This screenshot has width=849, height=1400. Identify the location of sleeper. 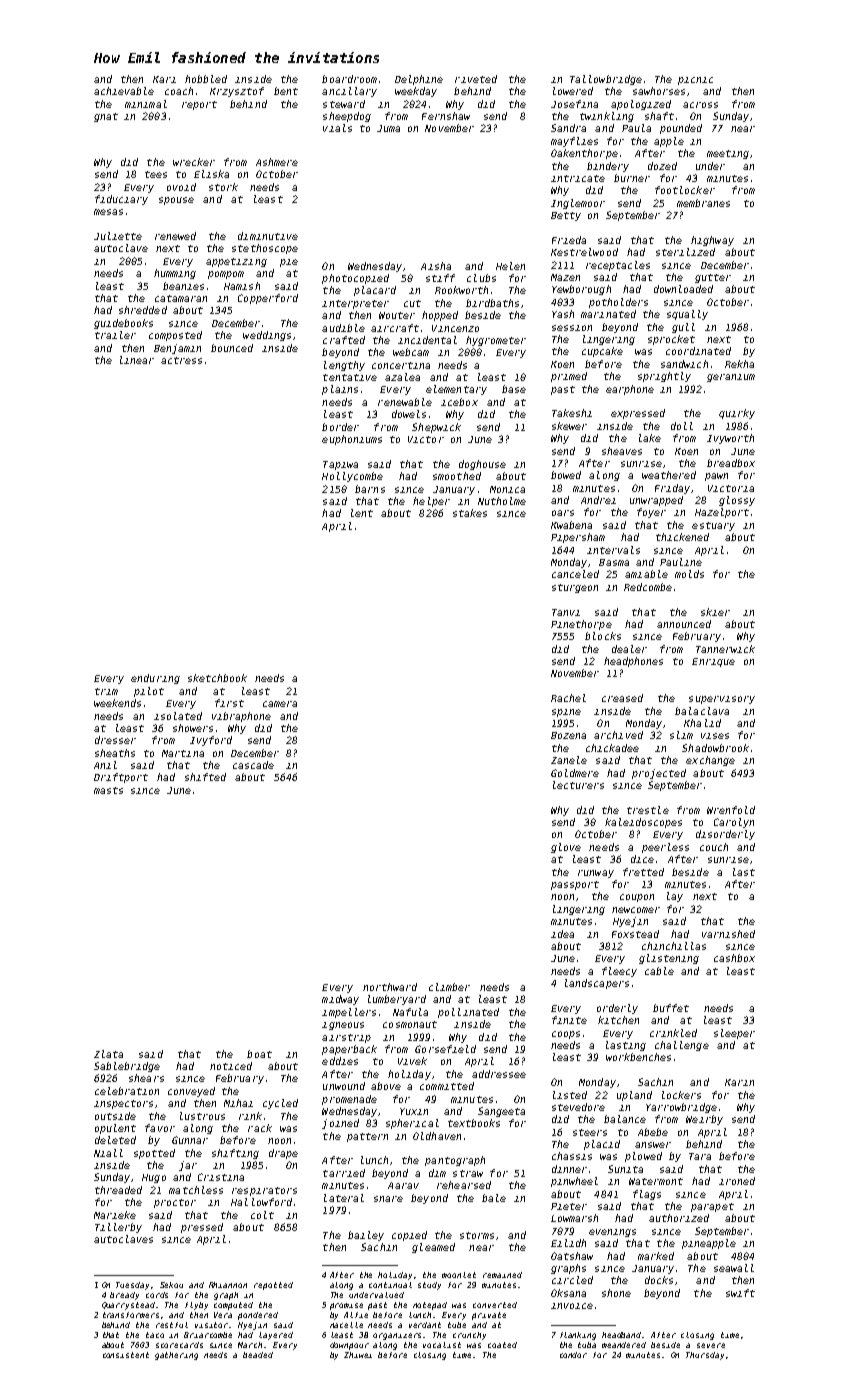
(734, 1034).
